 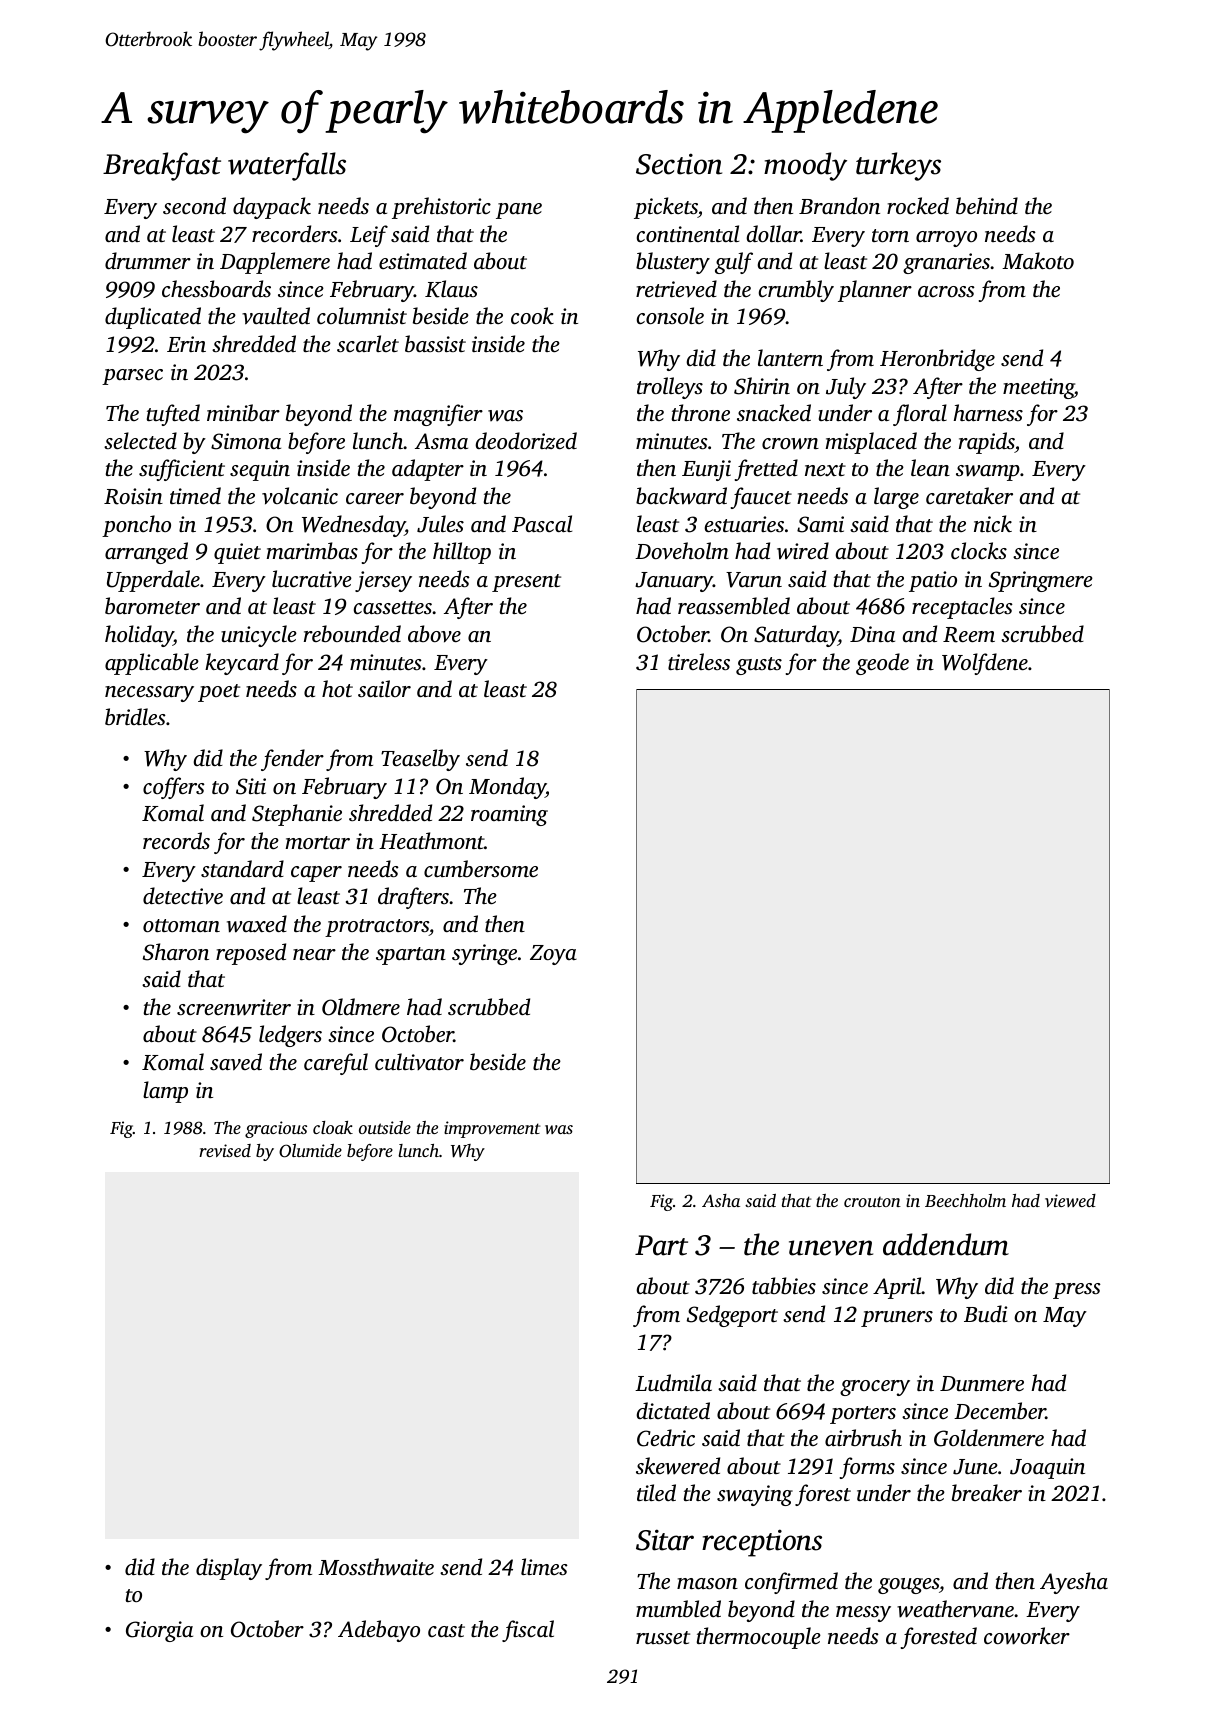 I want to click on July, so click(x=846, y=388).
